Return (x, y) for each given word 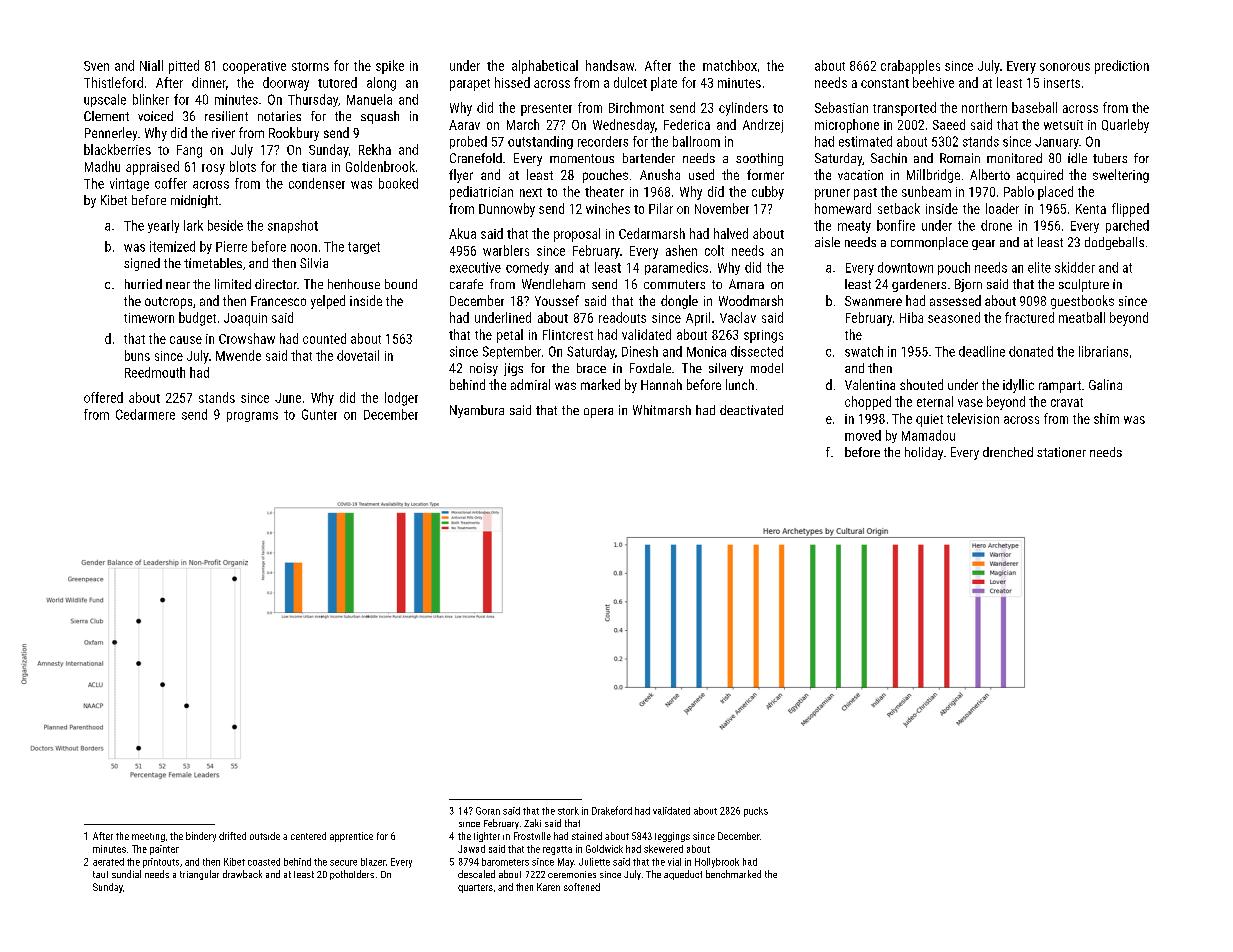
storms (310, 66)
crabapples (910, 67)
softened (582, 887)
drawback (242, 874)
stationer (1061, 452)
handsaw (610, 65)
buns (137, 355)
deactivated (751, 410)
